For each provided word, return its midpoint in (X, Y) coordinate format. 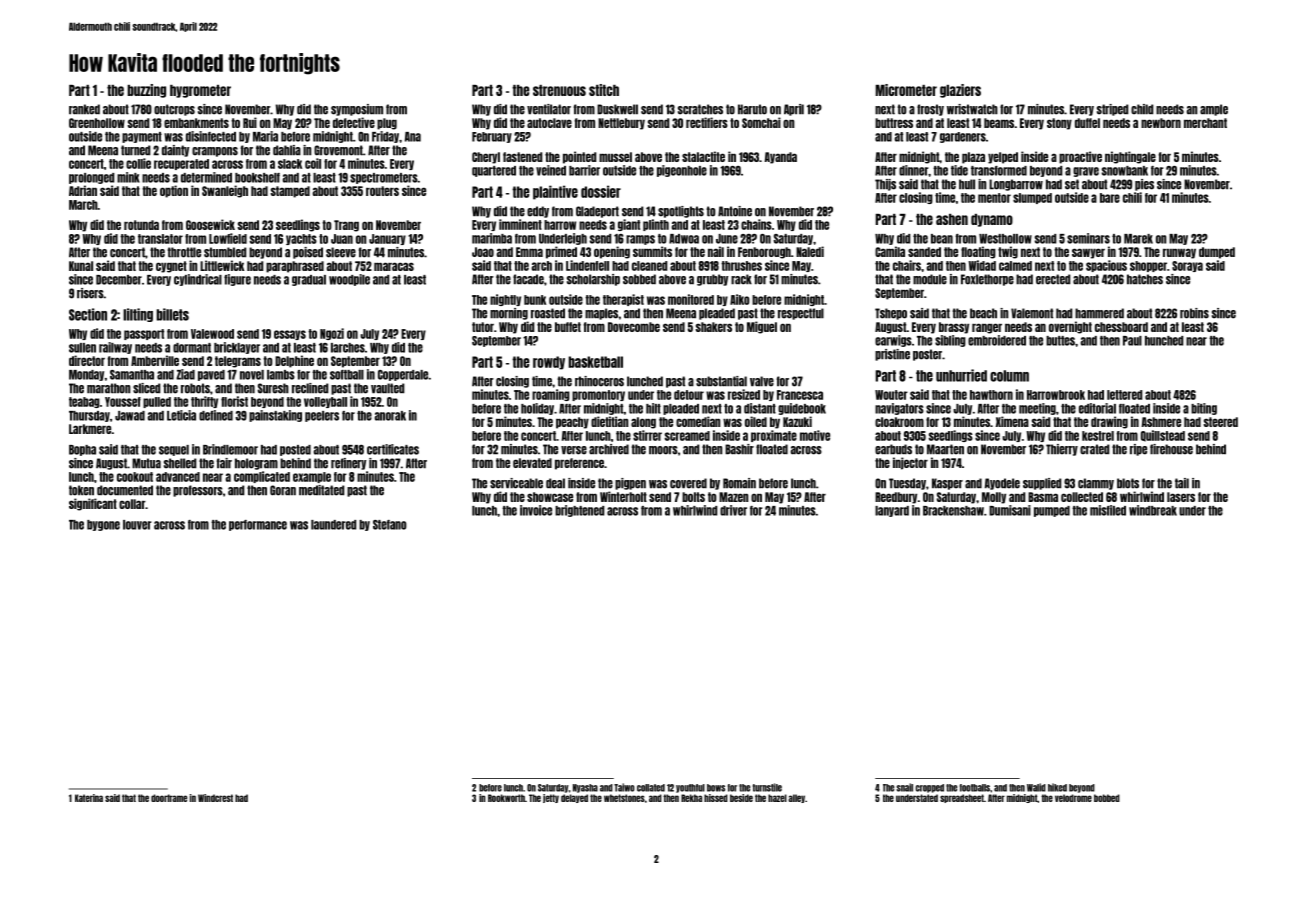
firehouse (1171, 449)
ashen (952, 219)
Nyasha (585, 788)
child (1142, 109)
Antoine (735, 211)
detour (689, 395)
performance (258, 525)
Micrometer (906, 90)
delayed (574, 798)
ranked (84, 109)
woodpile (349, 280)
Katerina (89, 798)
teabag (84, 402)
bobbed (1107, 798)
